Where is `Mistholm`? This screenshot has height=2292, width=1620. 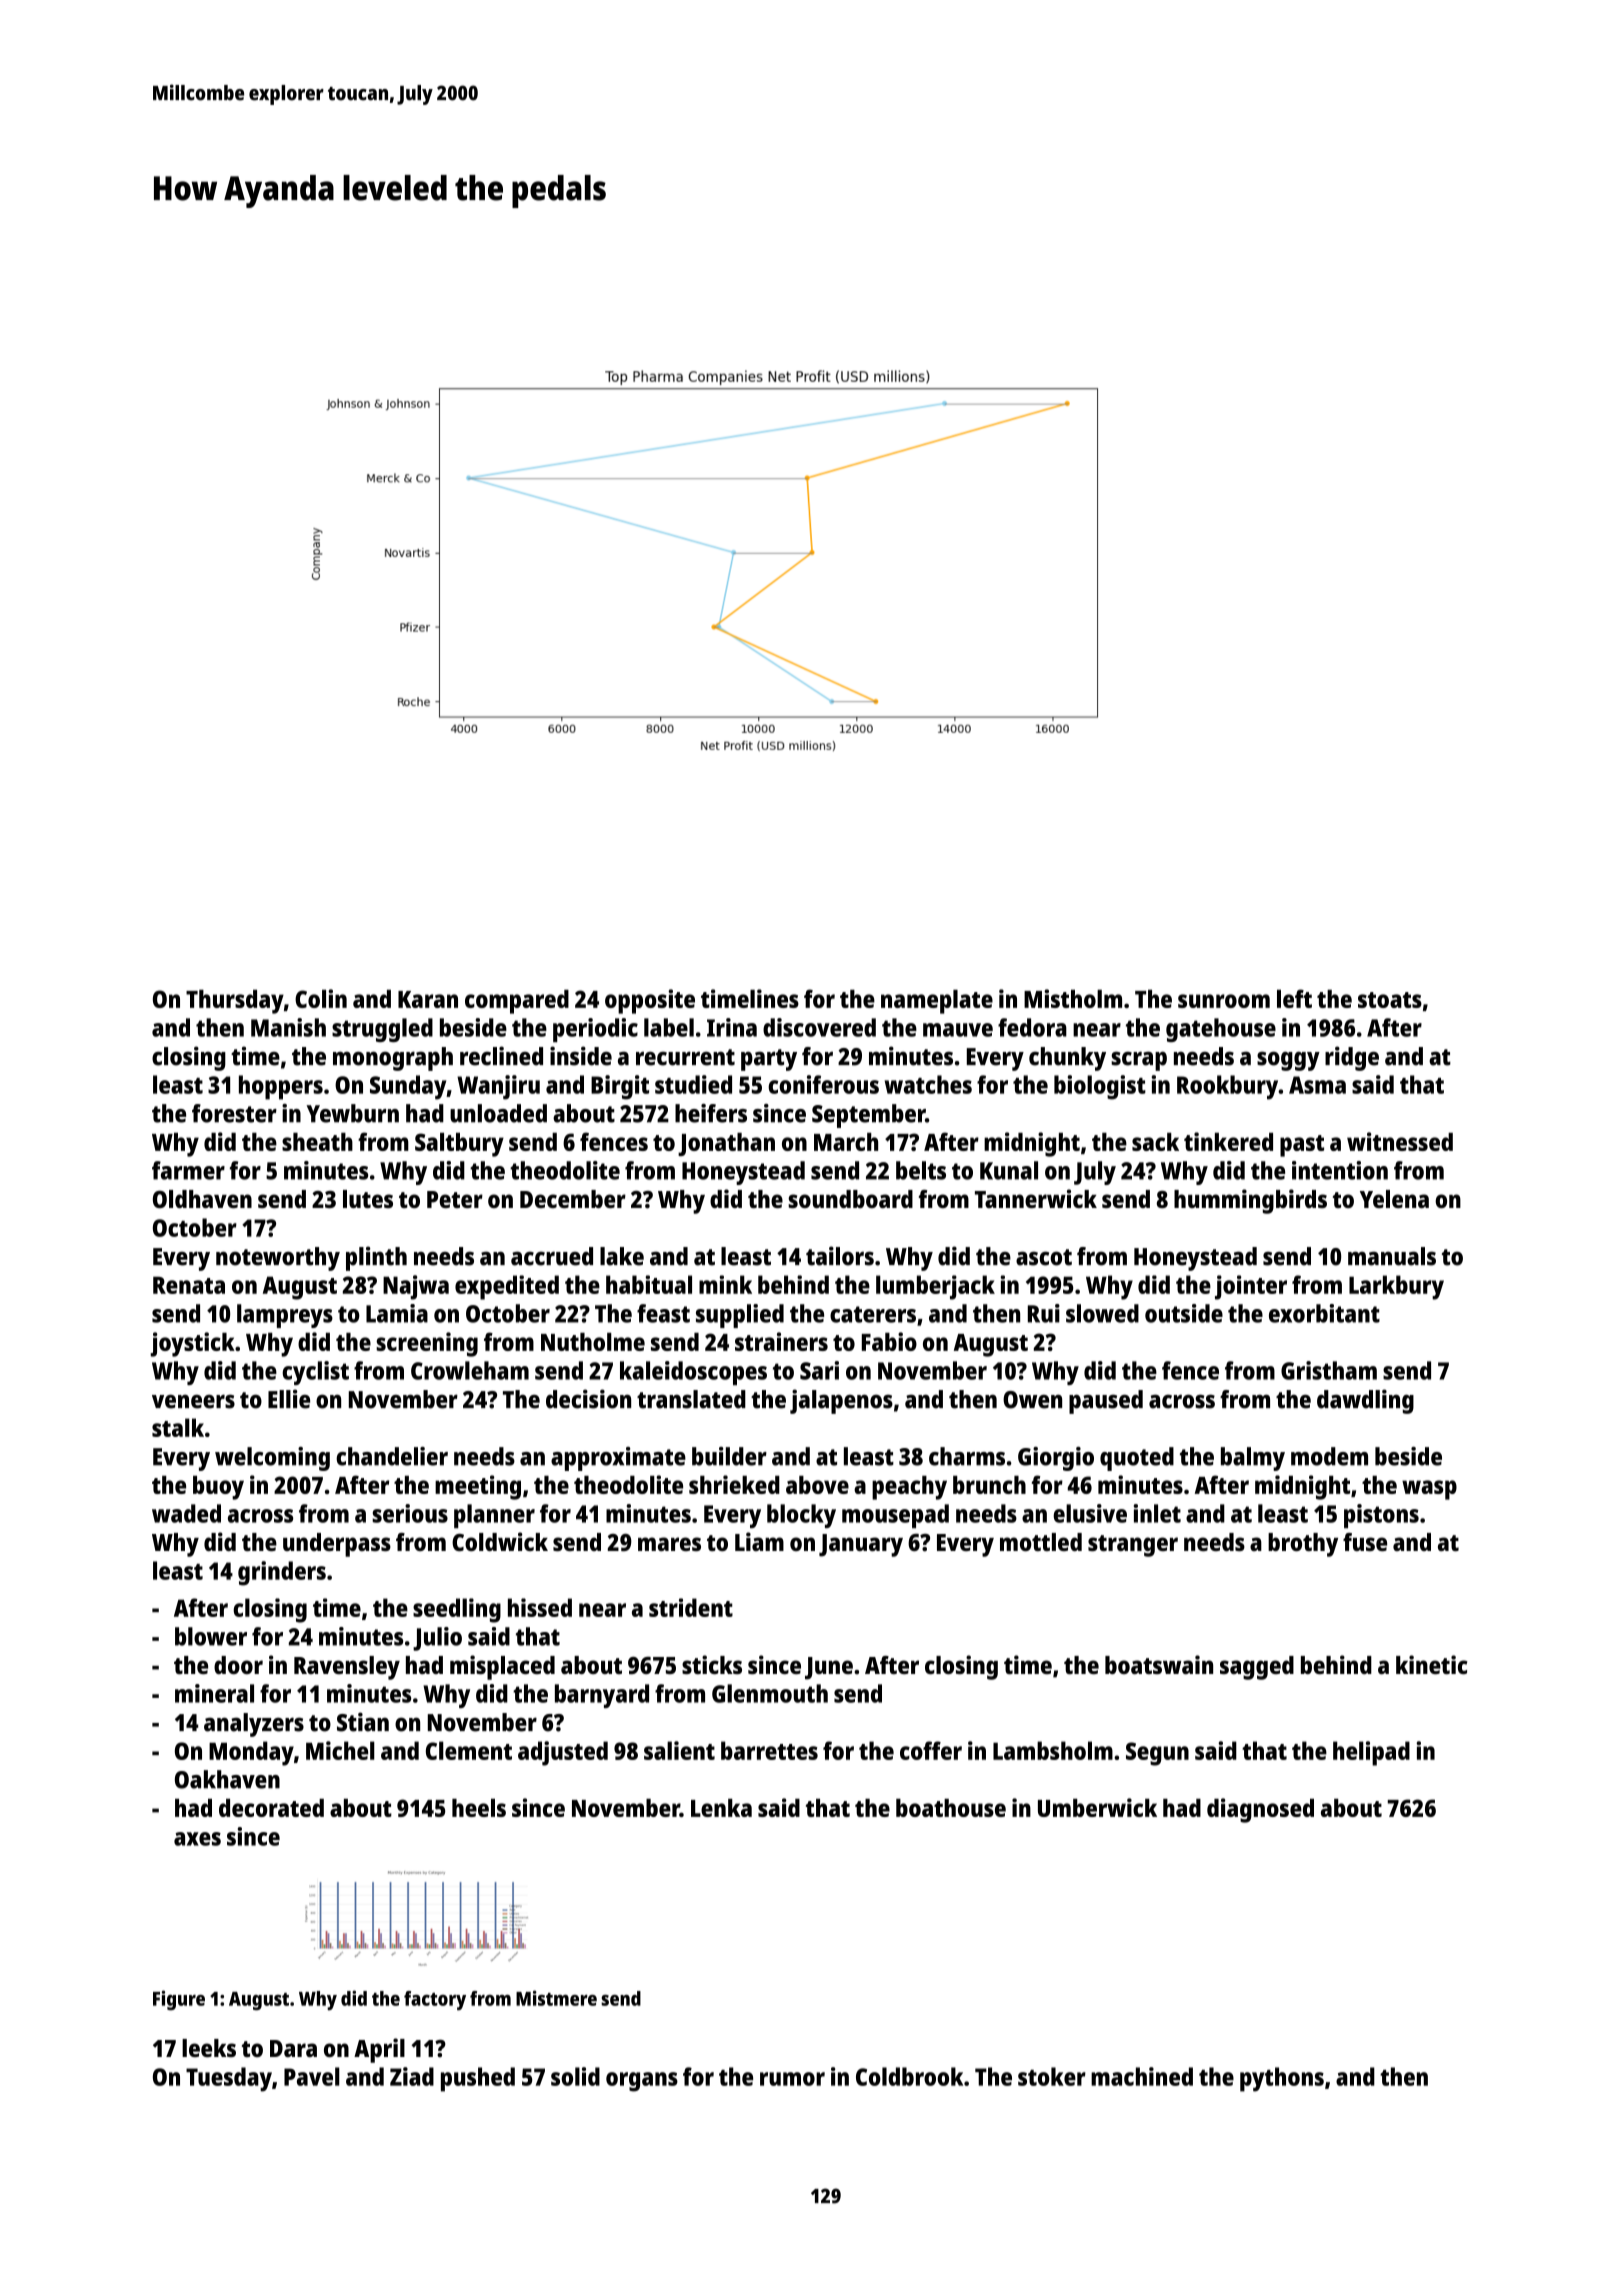
Mistholm is located at coordinates (1073, 998).
